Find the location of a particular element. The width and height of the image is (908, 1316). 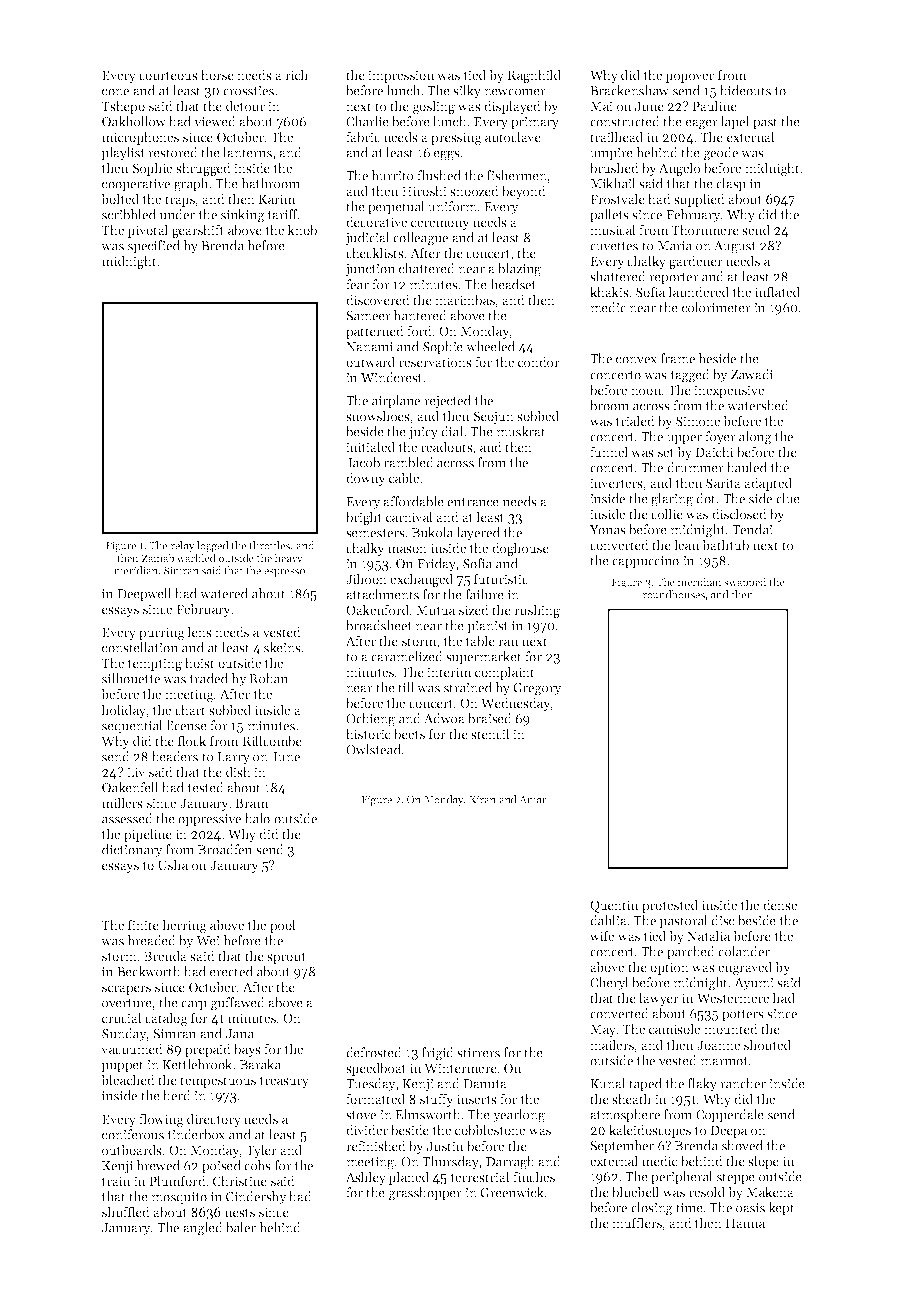

Amar is located at coordinates (533, 800).
